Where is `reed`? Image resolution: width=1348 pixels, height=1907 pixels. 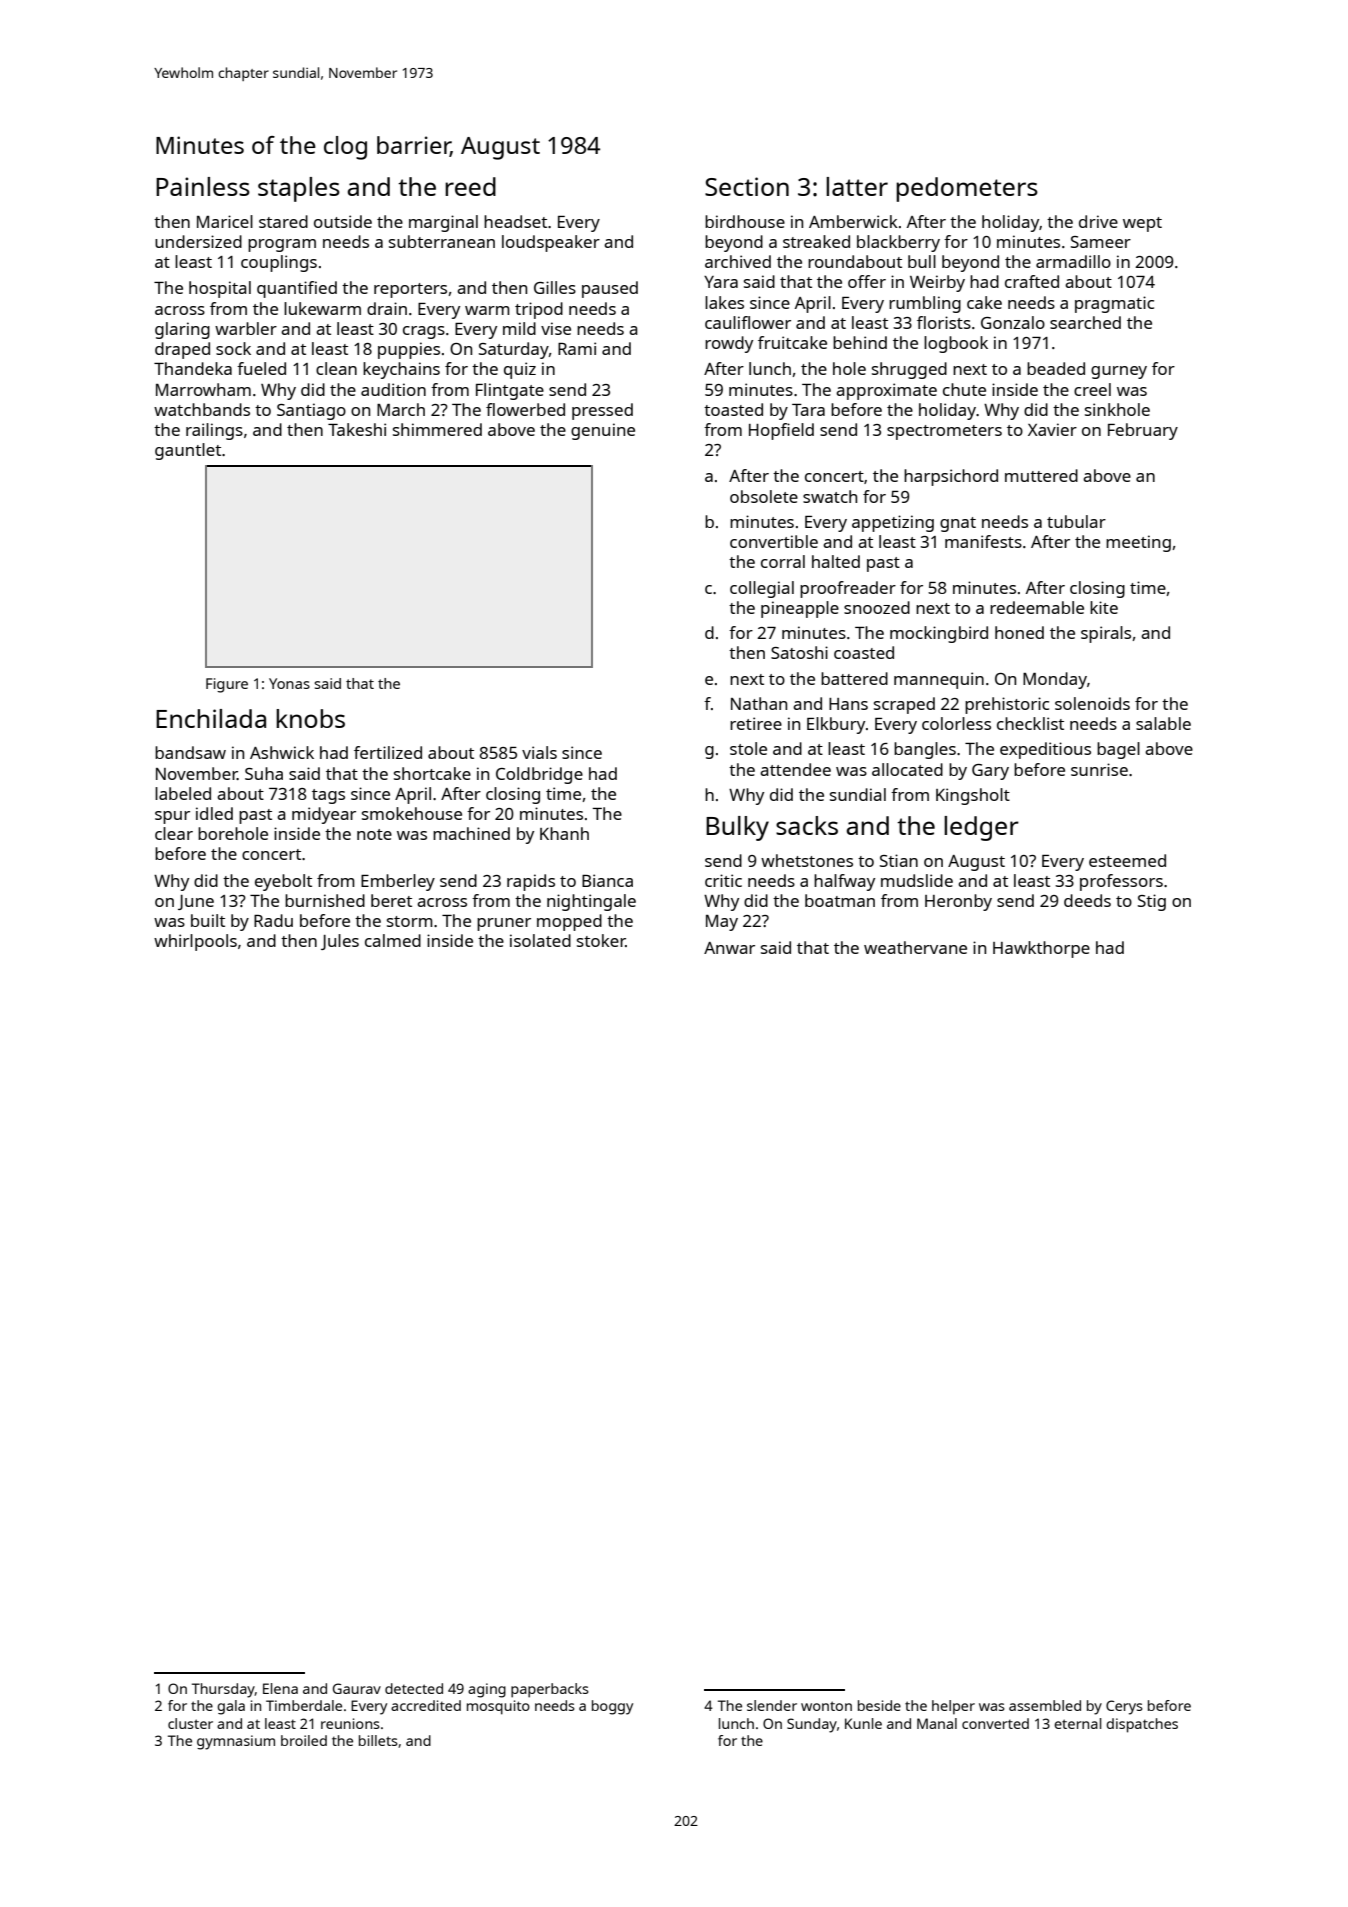 reed is located at coordinates (470, 186).
